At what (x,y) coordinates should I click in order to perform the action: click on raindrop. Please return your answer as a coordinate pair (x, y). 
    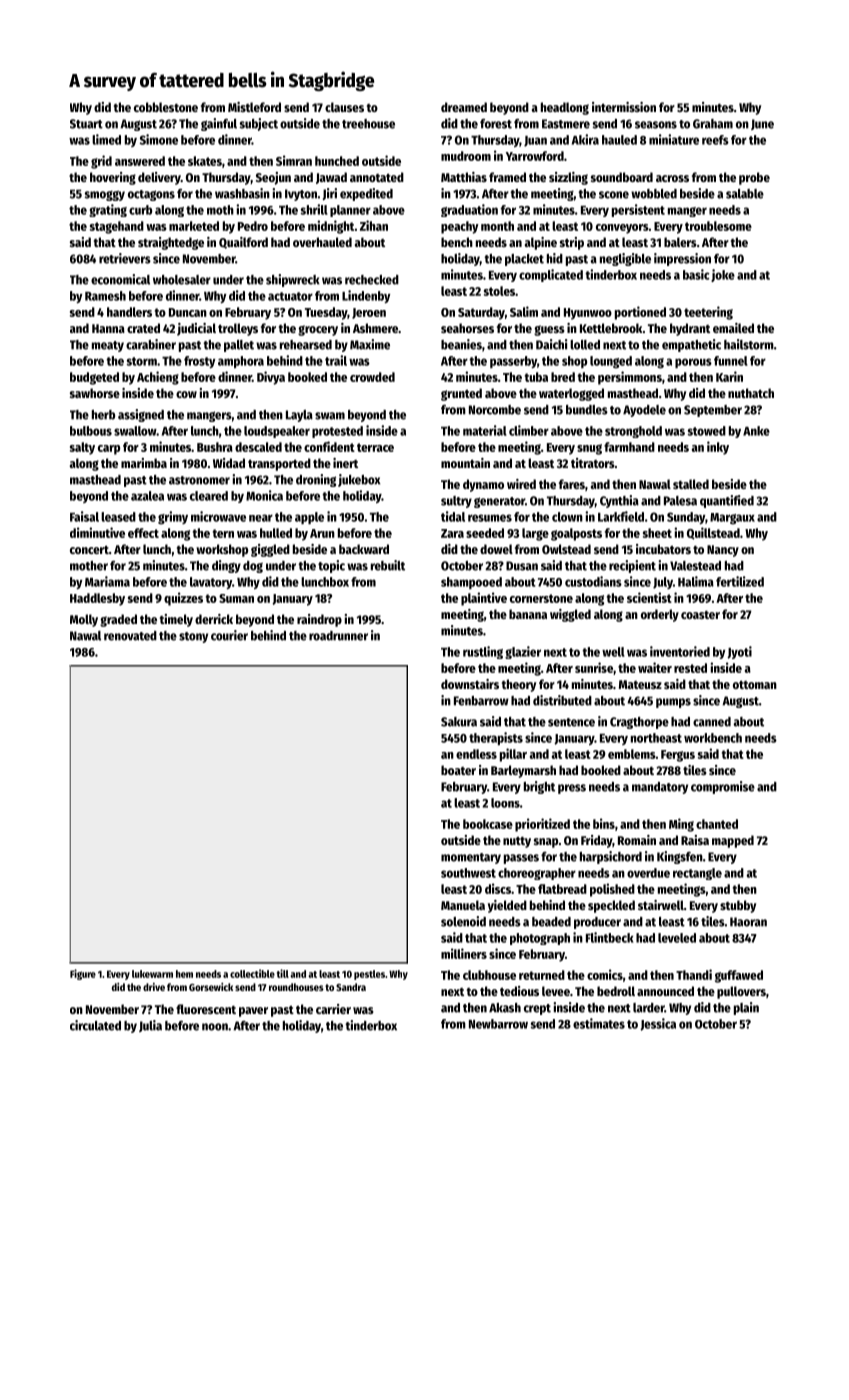
    Looking at the image, I should click on (319, 620).
